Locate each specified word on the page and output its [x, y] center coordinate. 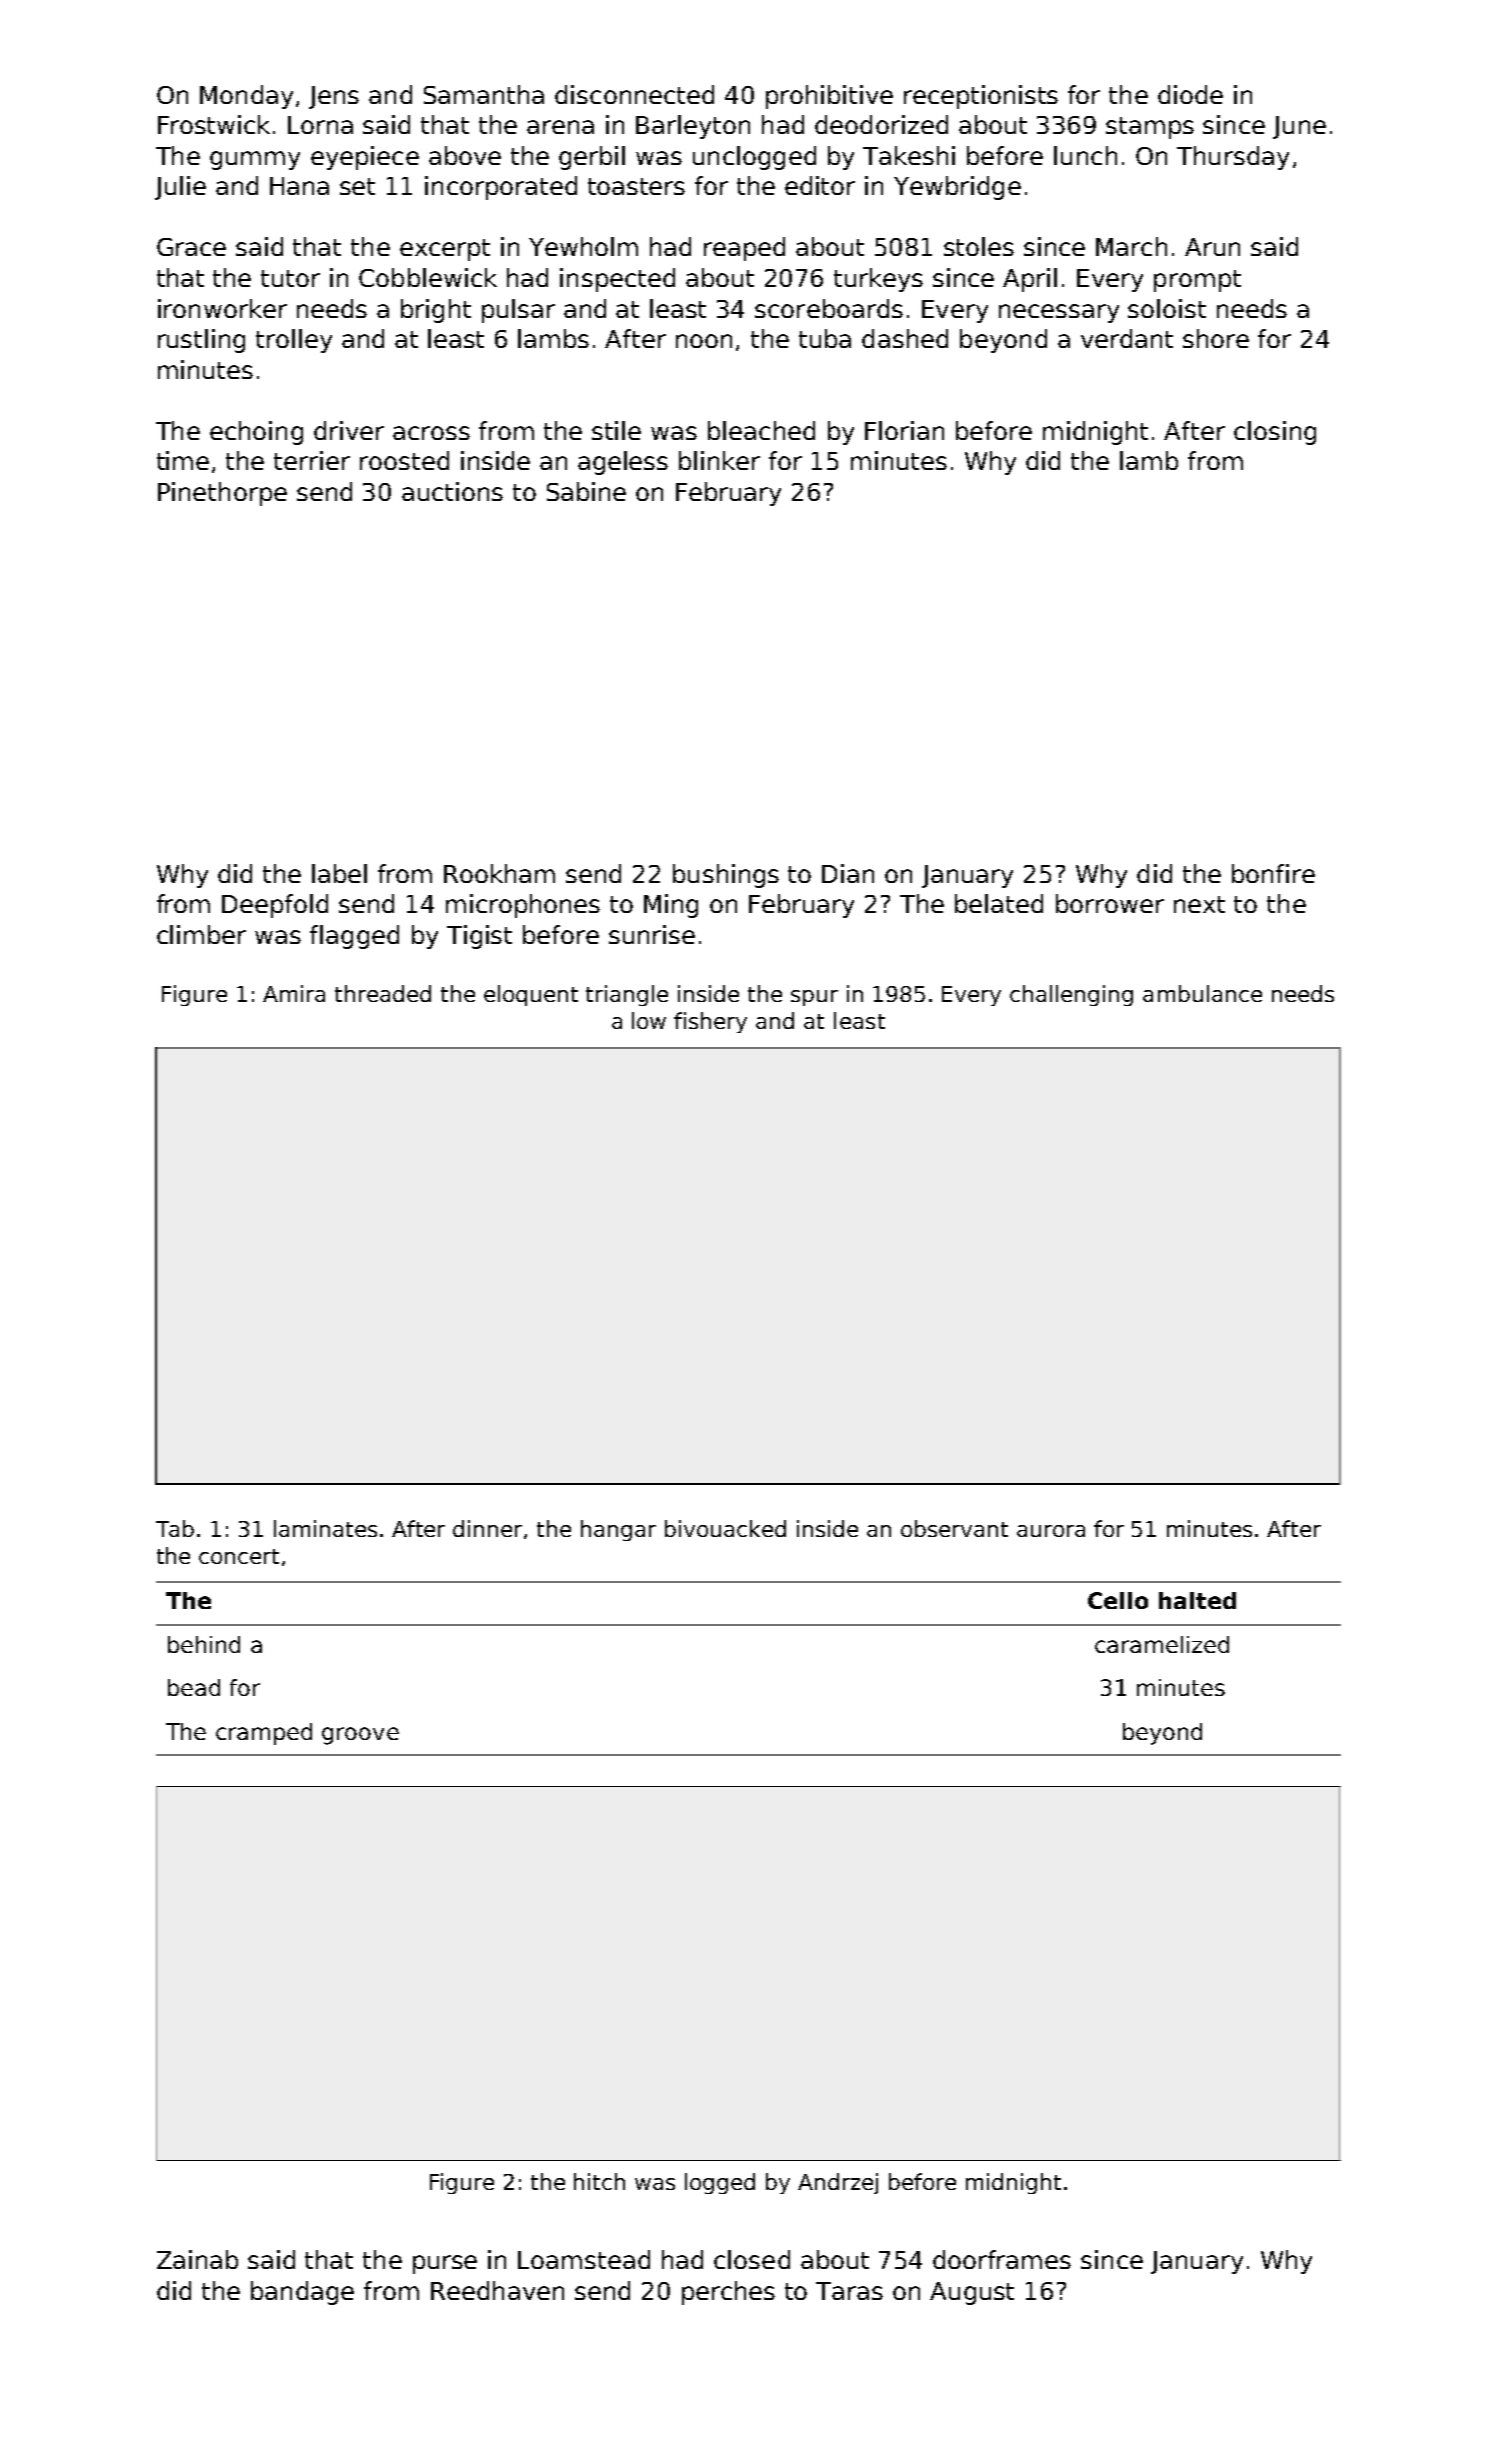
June [1299, 127]
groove [360, 1736]
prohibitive [829, 97]
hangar [618, 1530]
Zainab [197, 2259]
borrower [1110, 903]
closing [1275, 433]
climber [201, 934]
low [649, 1020]
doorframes [1002, 2259]
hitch [599, 2181]
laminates [325, 1528]
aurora [1051, 1531]
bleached [761, 430]
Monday [246, 97]
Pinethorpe [222, 494]
